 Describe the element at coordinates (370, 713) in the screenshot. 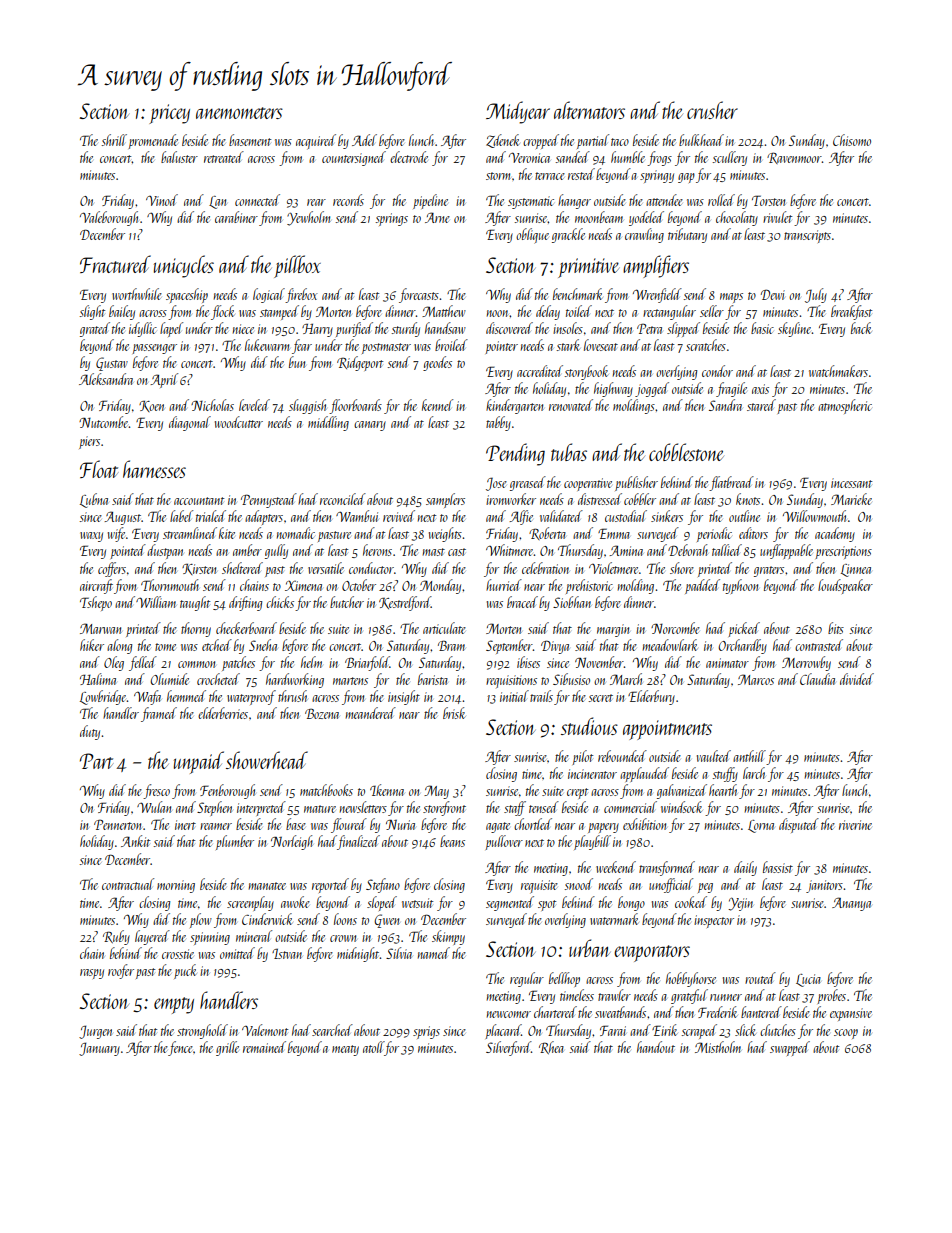

I see `meandered` at that location.
